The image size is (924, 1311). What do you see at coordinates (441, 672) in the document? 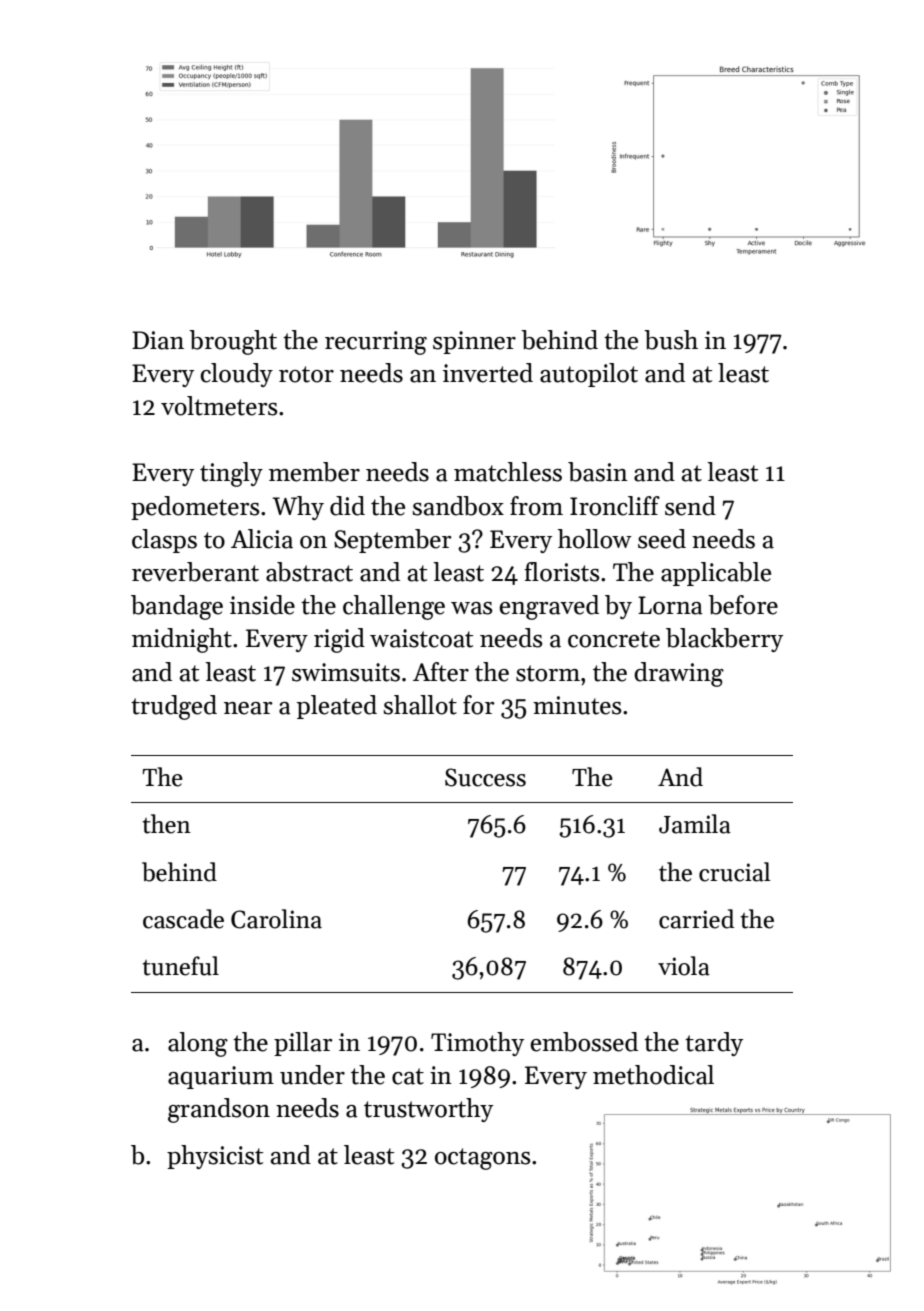
I see `After` at bounding box center [441, 672].
